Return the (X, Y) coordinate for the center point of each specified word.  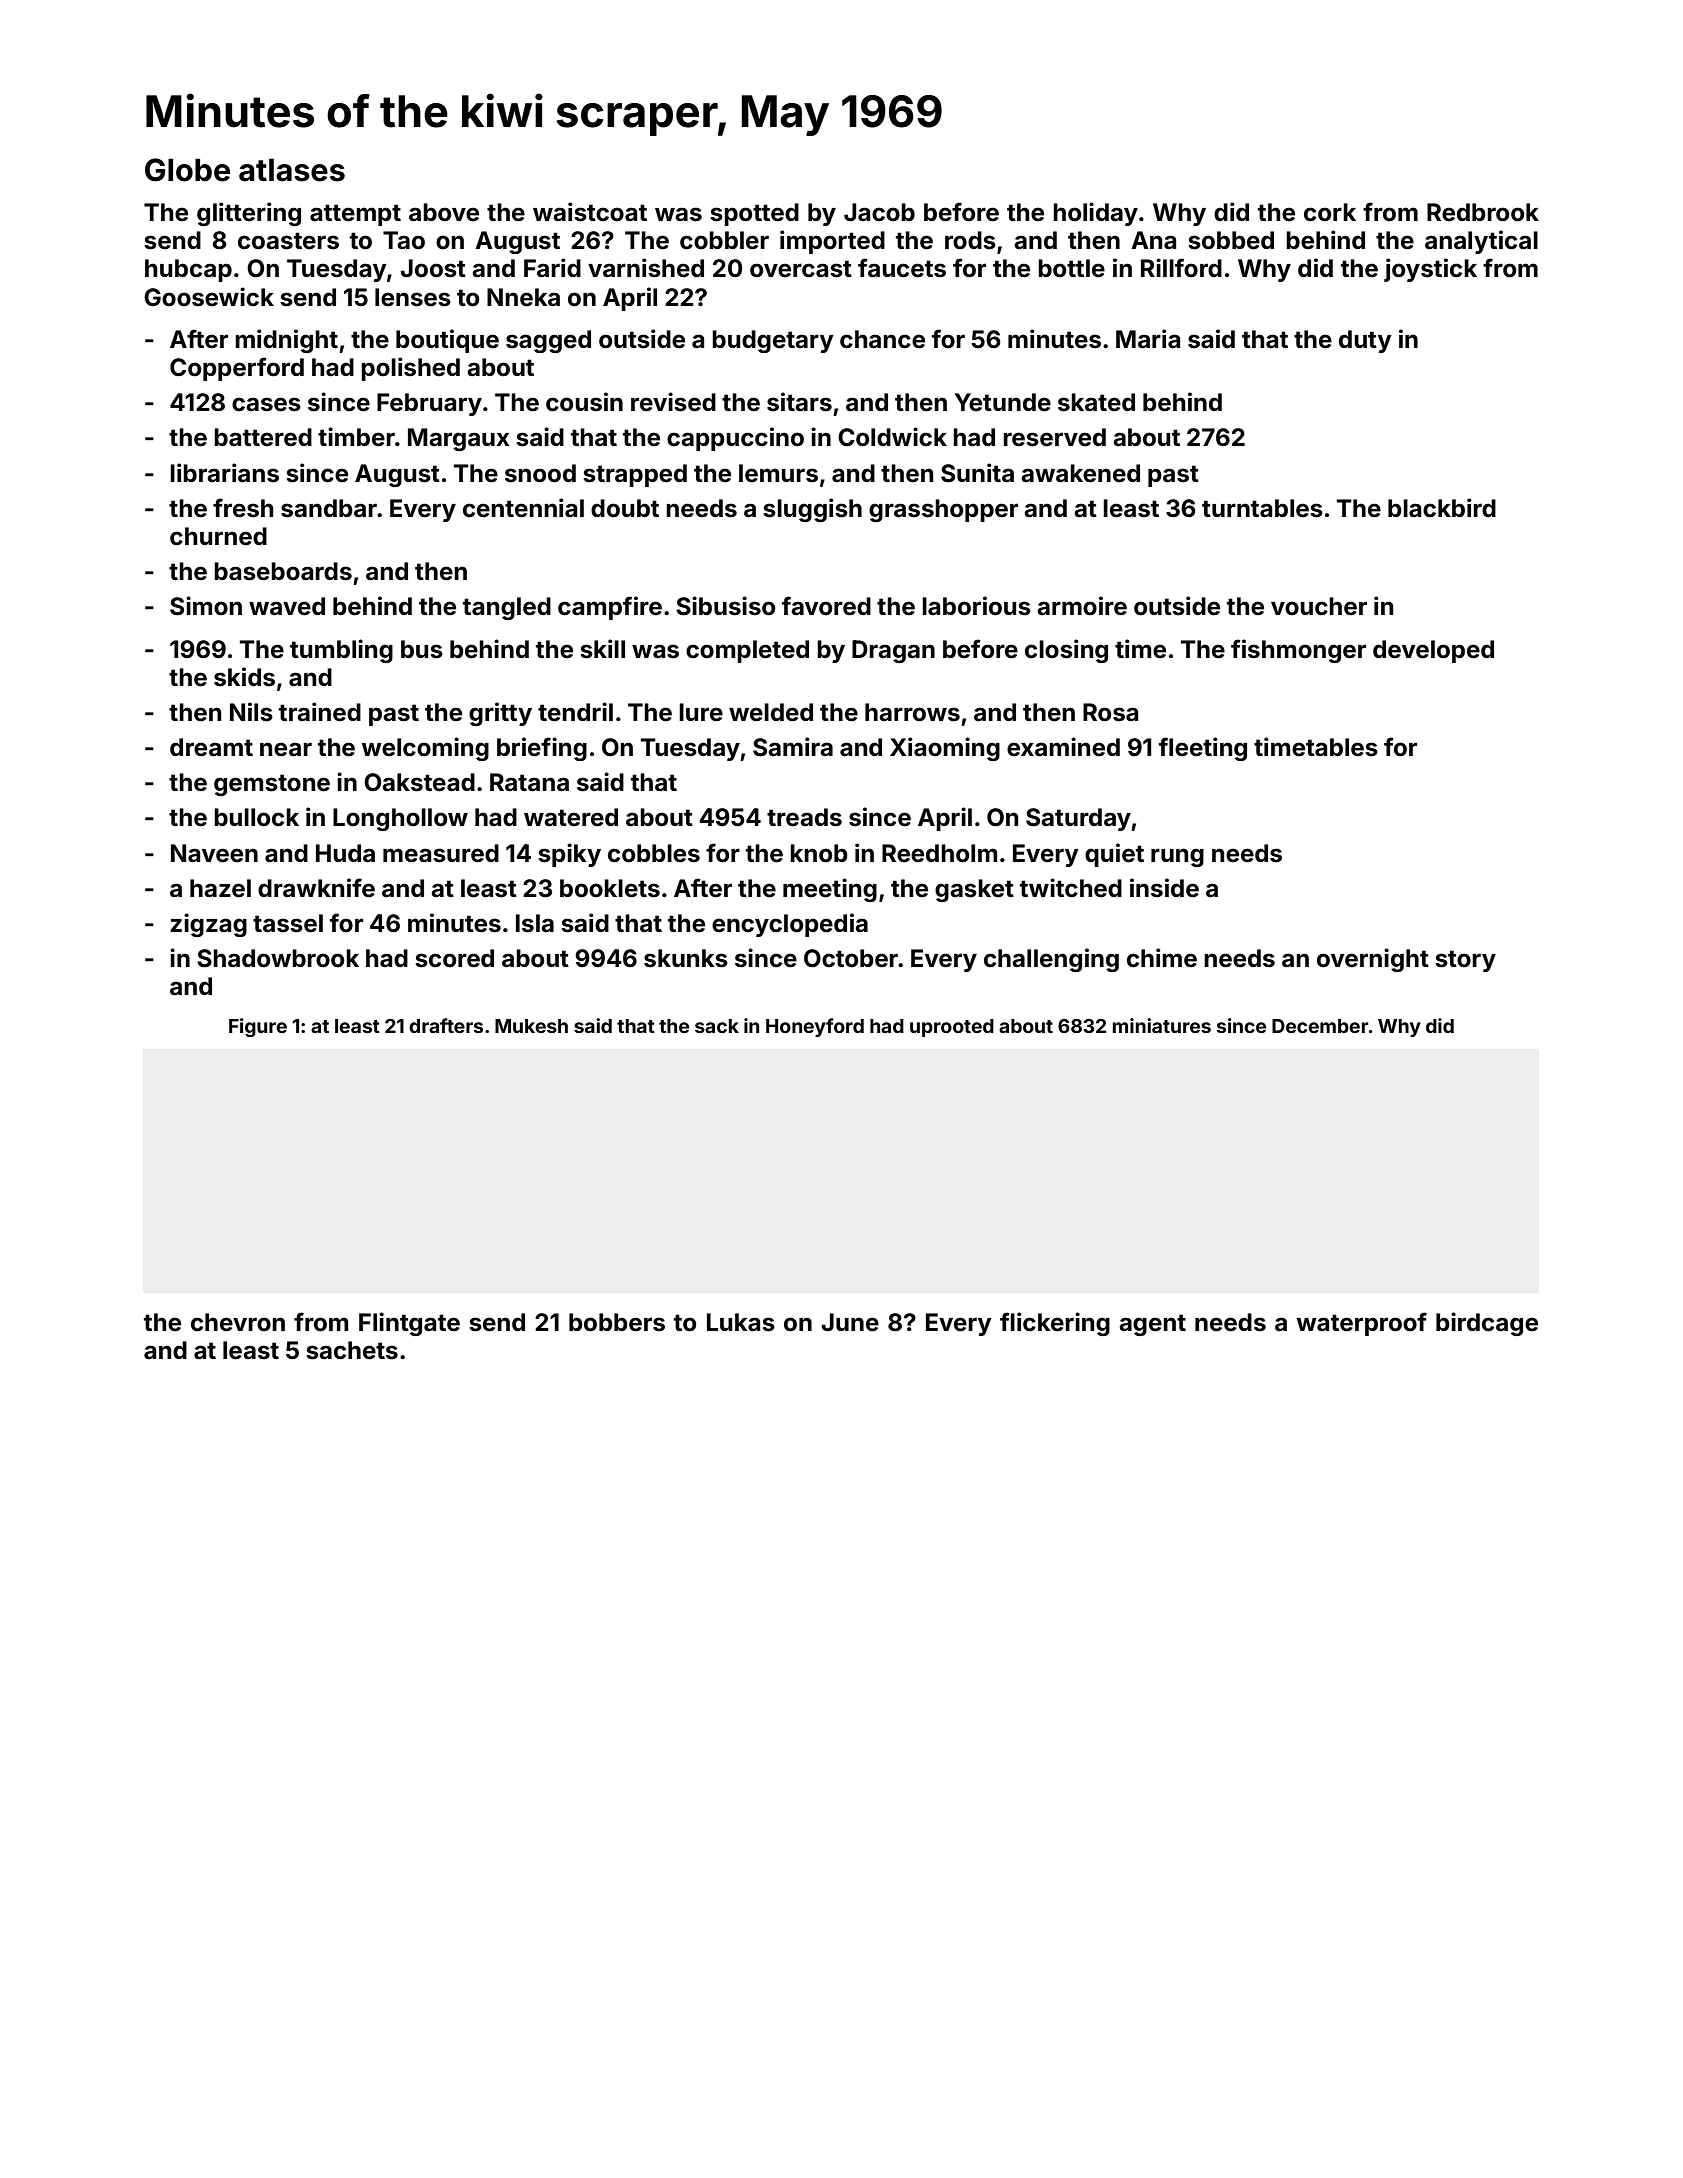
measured (441, 853)
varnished (646, 268)
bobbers (617, 1322)
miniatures (1162, 1025)
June (850, 1322)
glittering (249, 214)
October (851, 958)
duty (1365, 341)
